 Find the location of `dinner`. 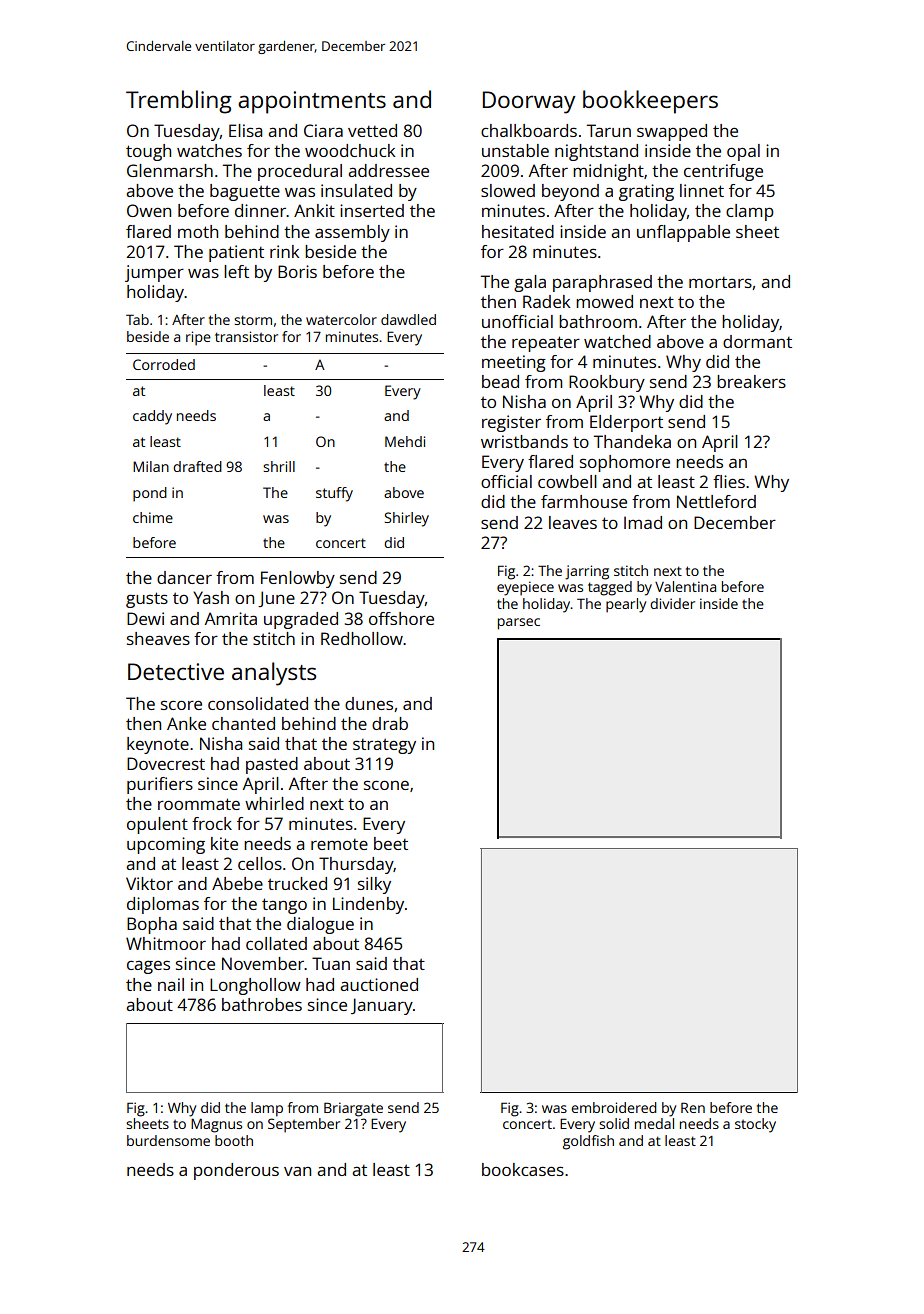

dinner is located at coordinates (260, 210).
